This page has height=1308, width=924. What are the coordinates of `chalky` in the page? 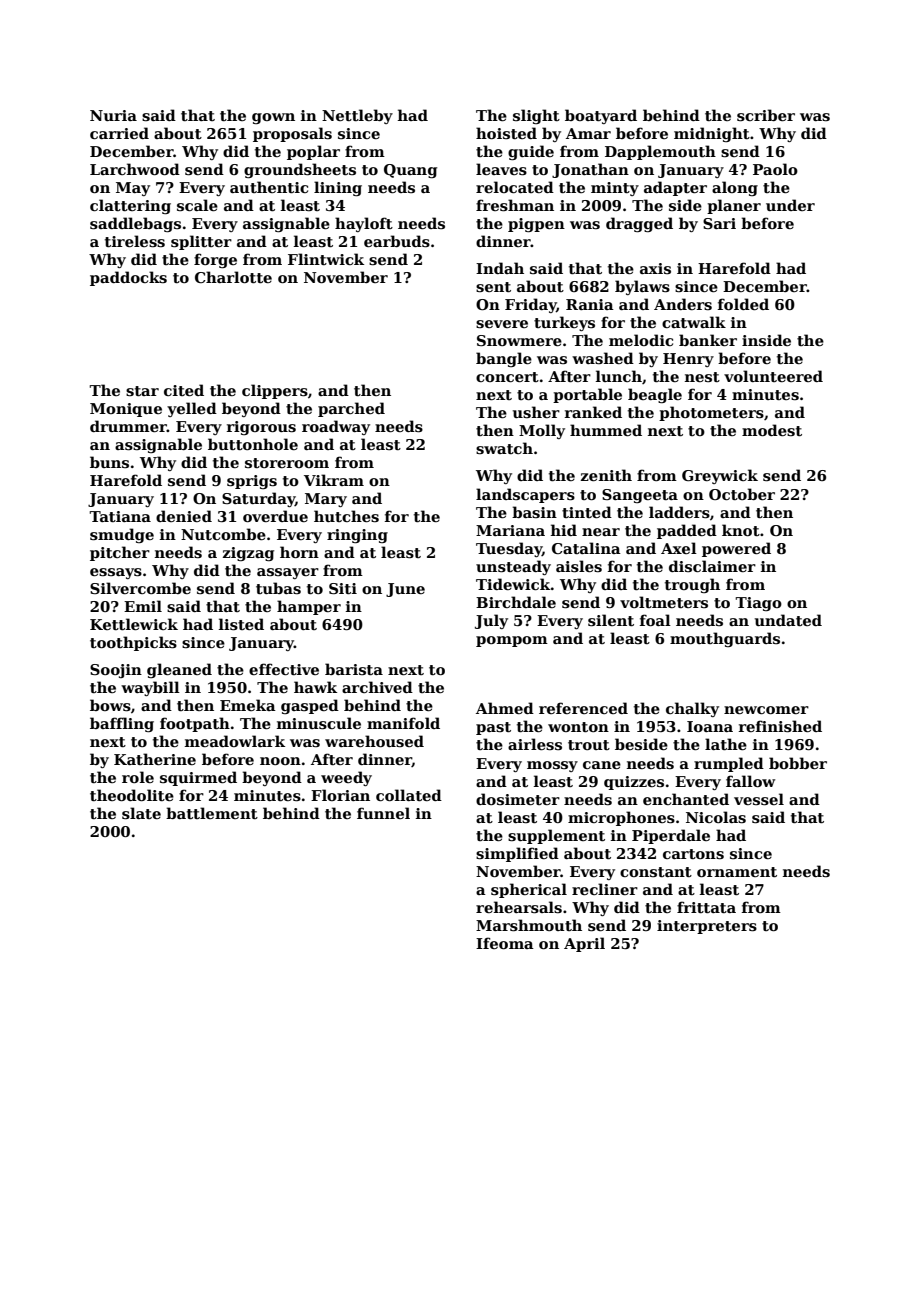 It's located at (692, 709).
